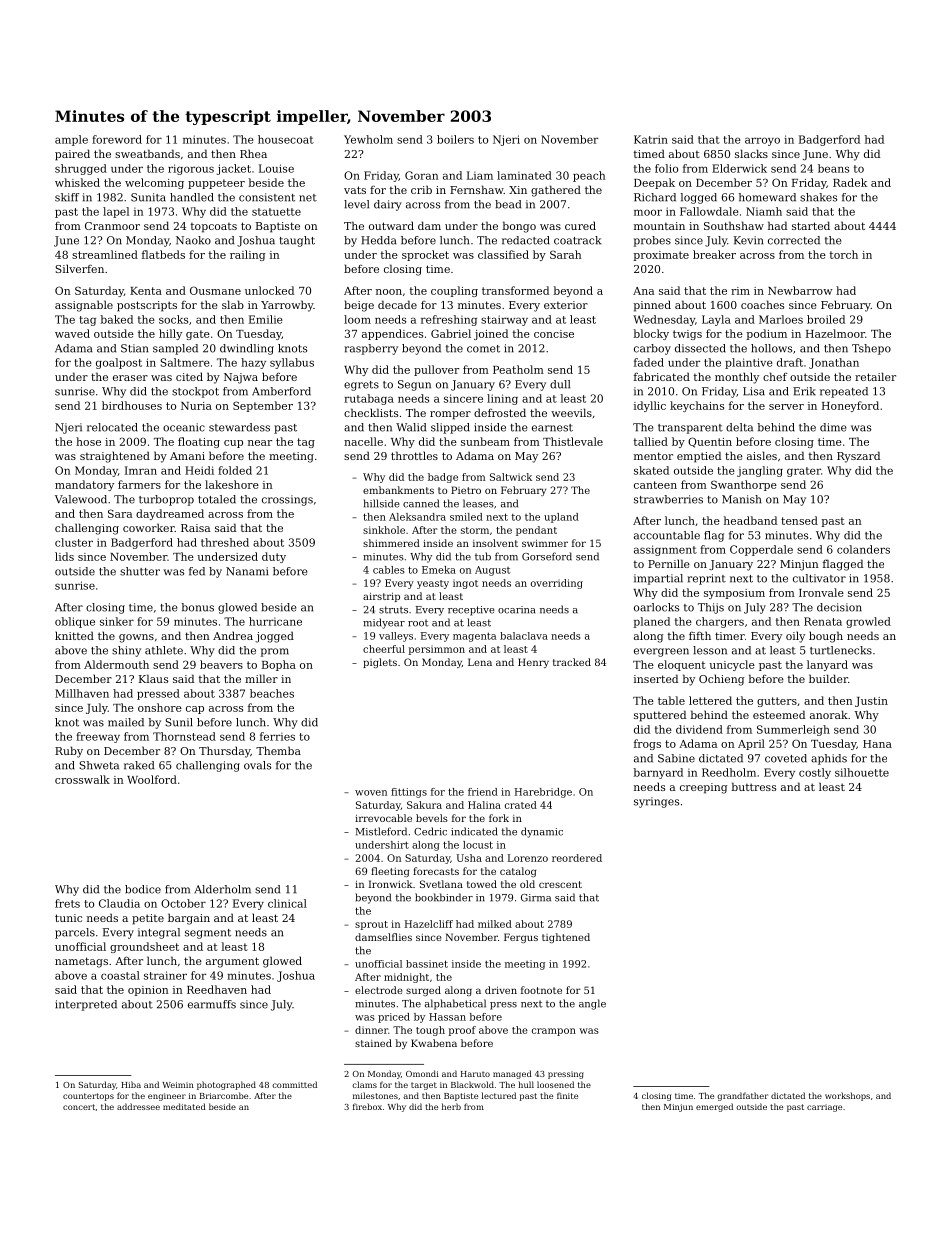  What do you see at coordinates (195, 528) in the screenshot?
I see `Raisa` at bounding box center [195, 528].
